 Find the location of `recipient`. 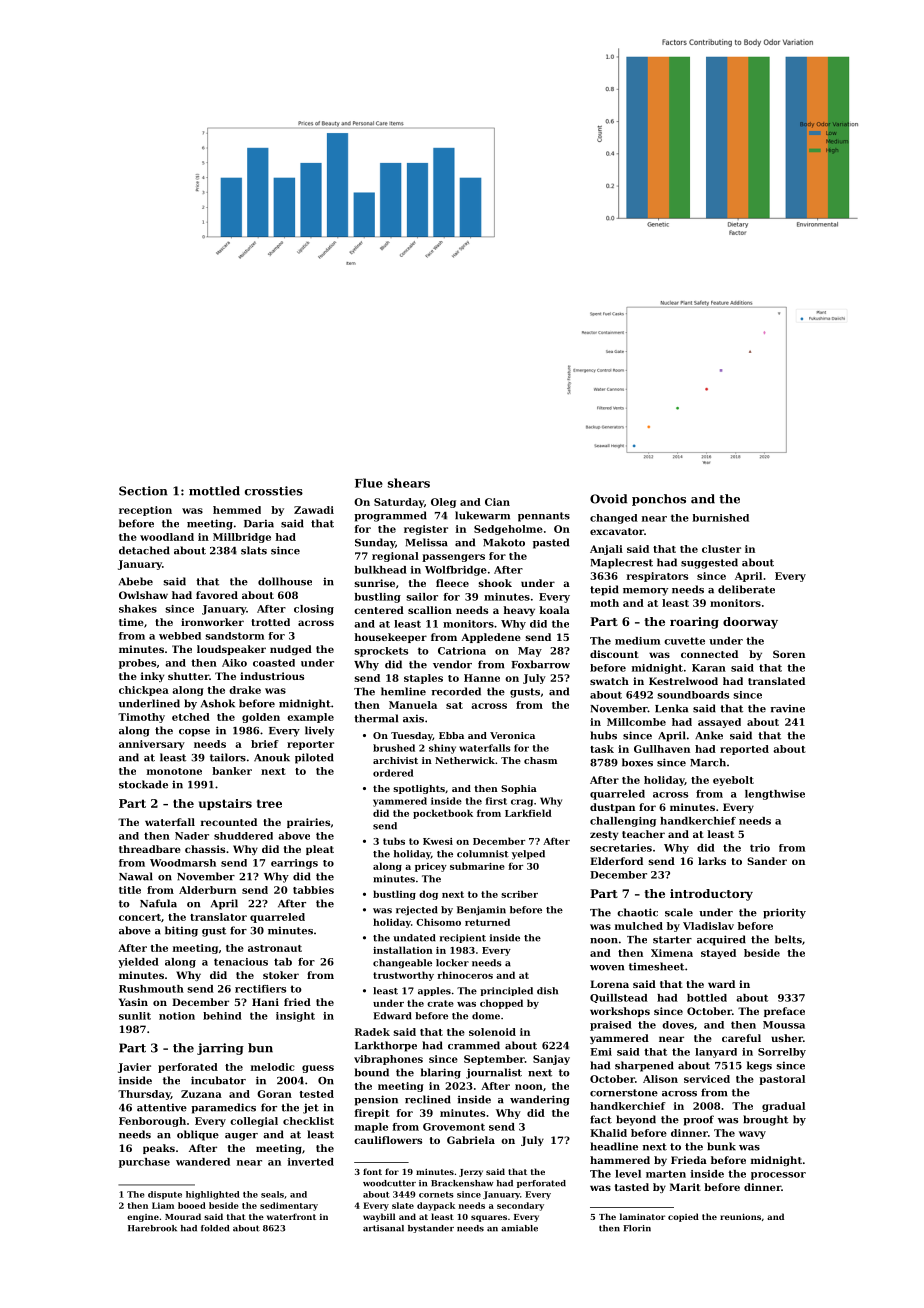

recipient is located at coordinates (462, 938).
